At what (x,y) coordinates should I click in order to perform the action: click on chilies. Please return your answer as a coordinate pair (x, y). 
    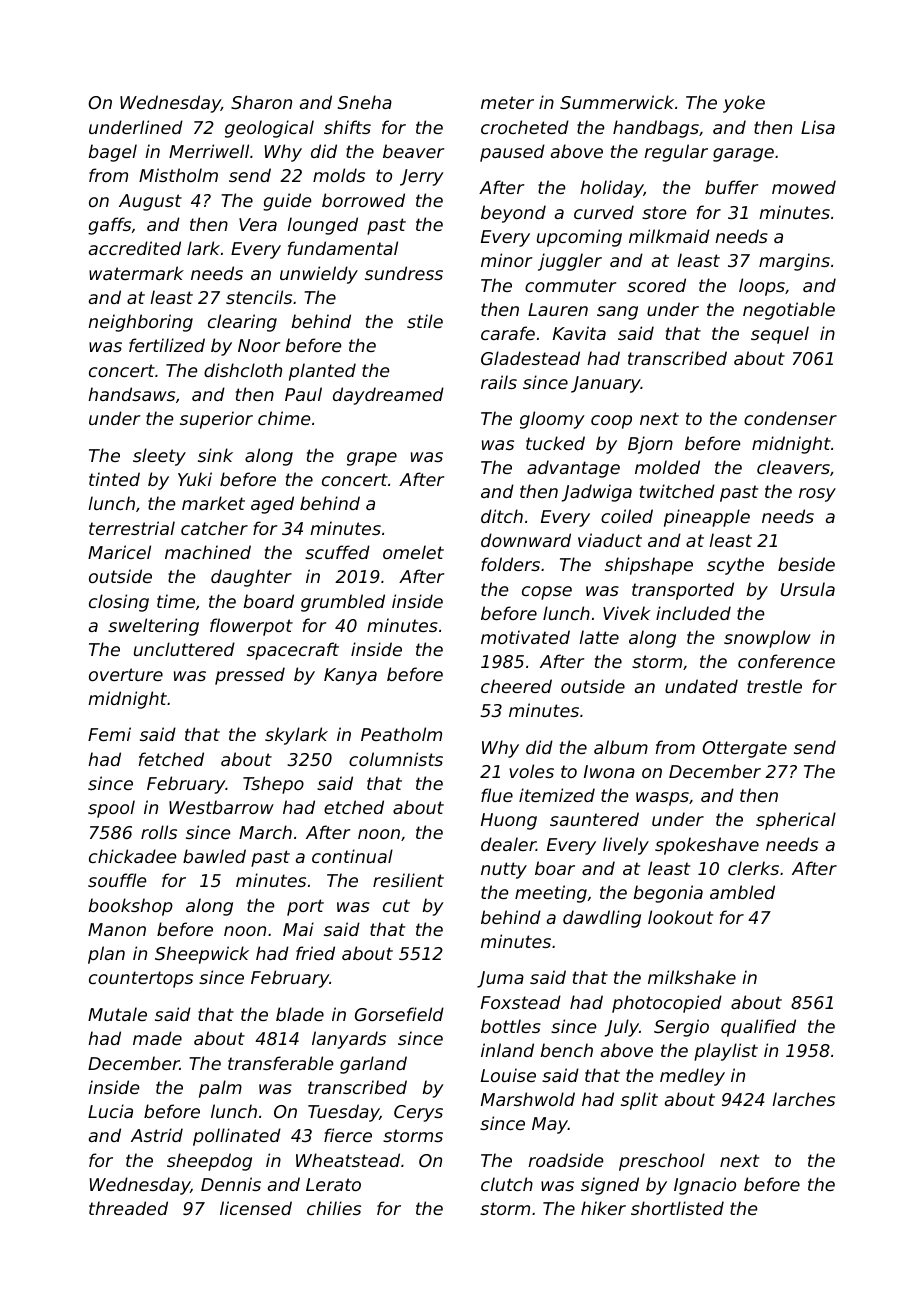
    Looking at the image, I should click on (334, 1208).
